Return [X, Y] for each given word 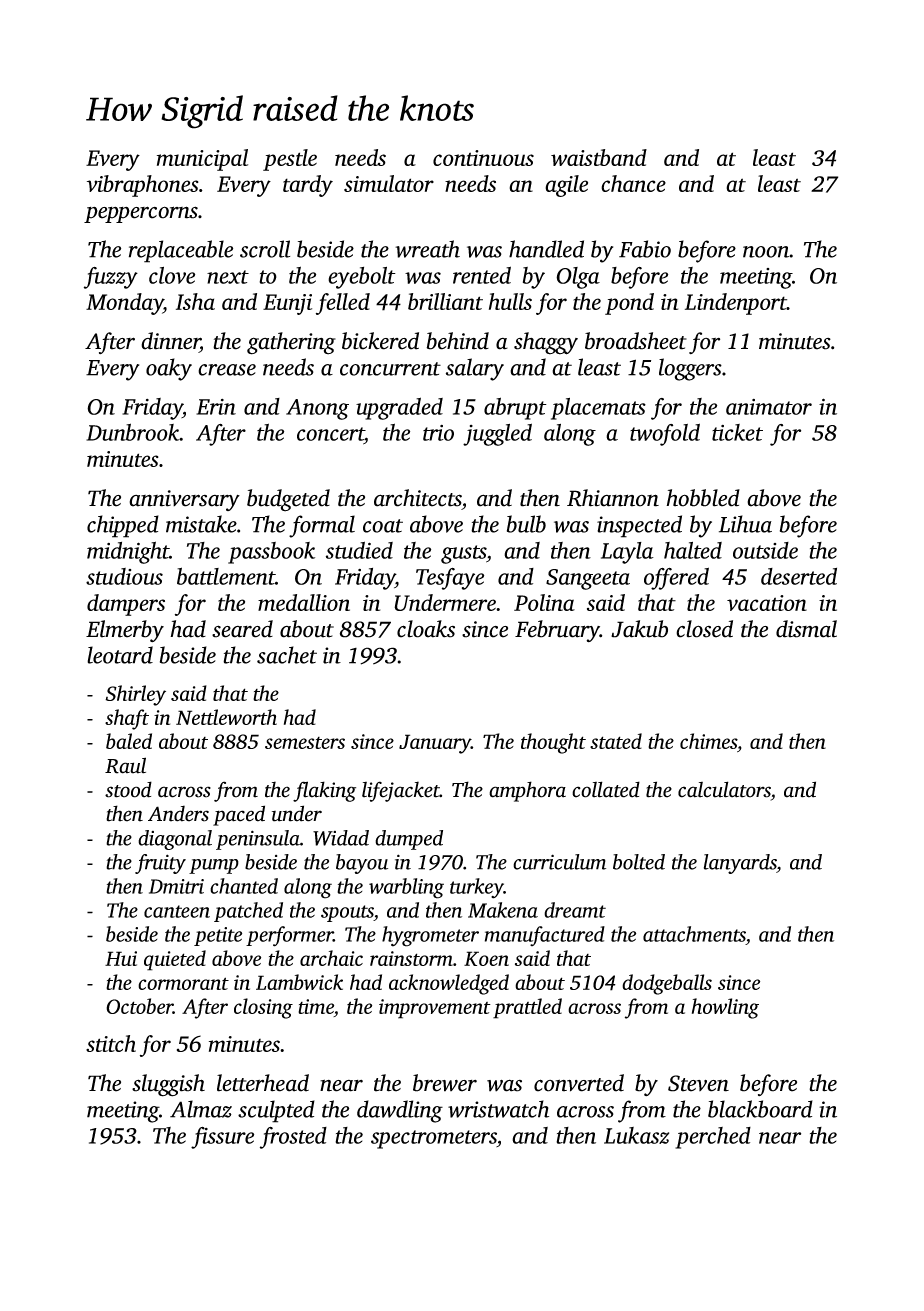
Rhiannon [613, 498]
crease [227, 370]
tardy [308, 186]
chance [633, 183]
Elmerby [125, 631]
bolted [639, 862]
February [557, 631]
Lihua [745, 524]
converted [579, 1083]
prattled [527, 1008]
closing [263, 1008]
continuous [483, 158]
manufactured [545, 936]
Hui [121, 958]
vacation [767, 603]
